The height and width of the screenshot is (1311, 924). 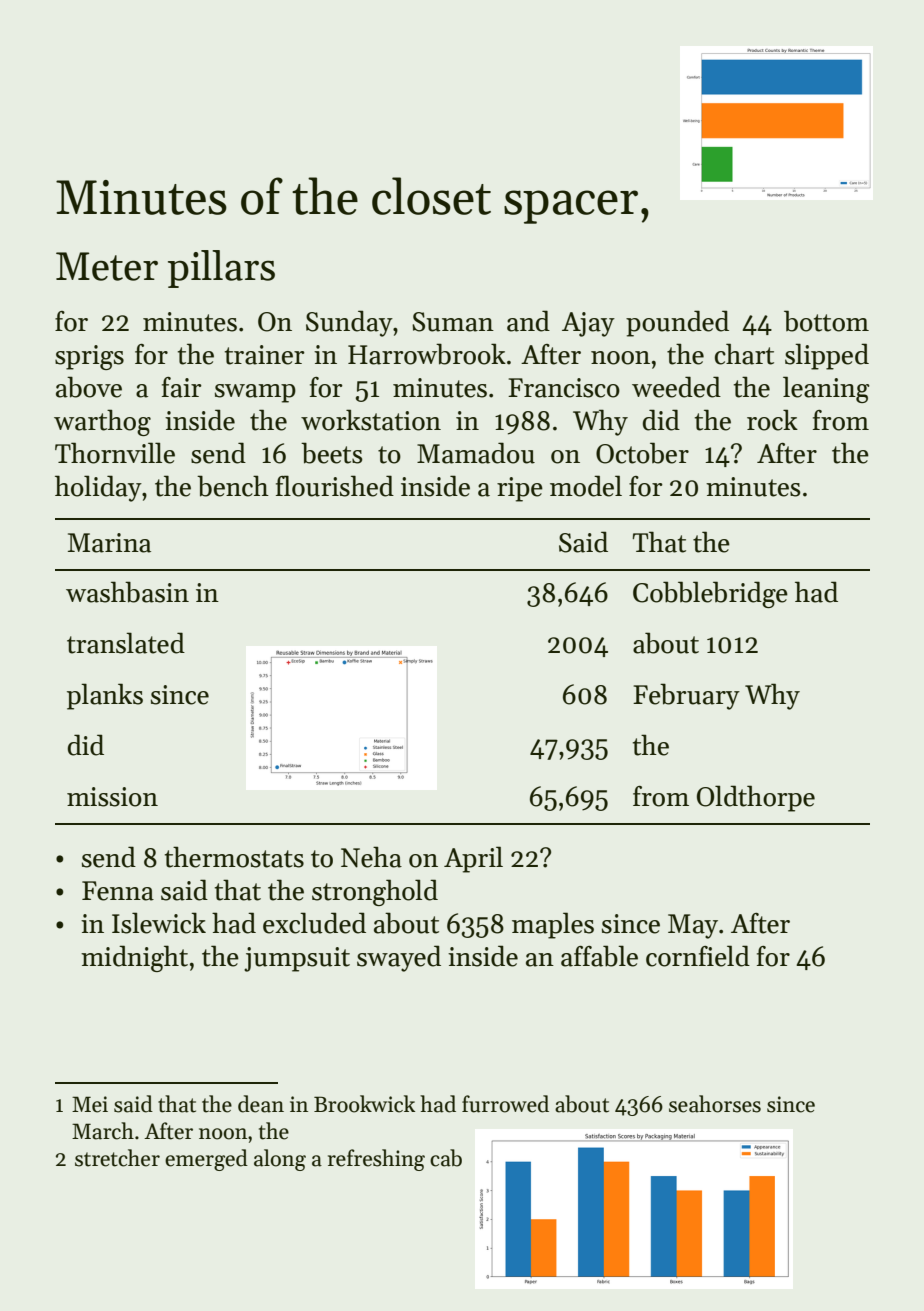 I want to click on Suman, so click(x=453, y=322).
